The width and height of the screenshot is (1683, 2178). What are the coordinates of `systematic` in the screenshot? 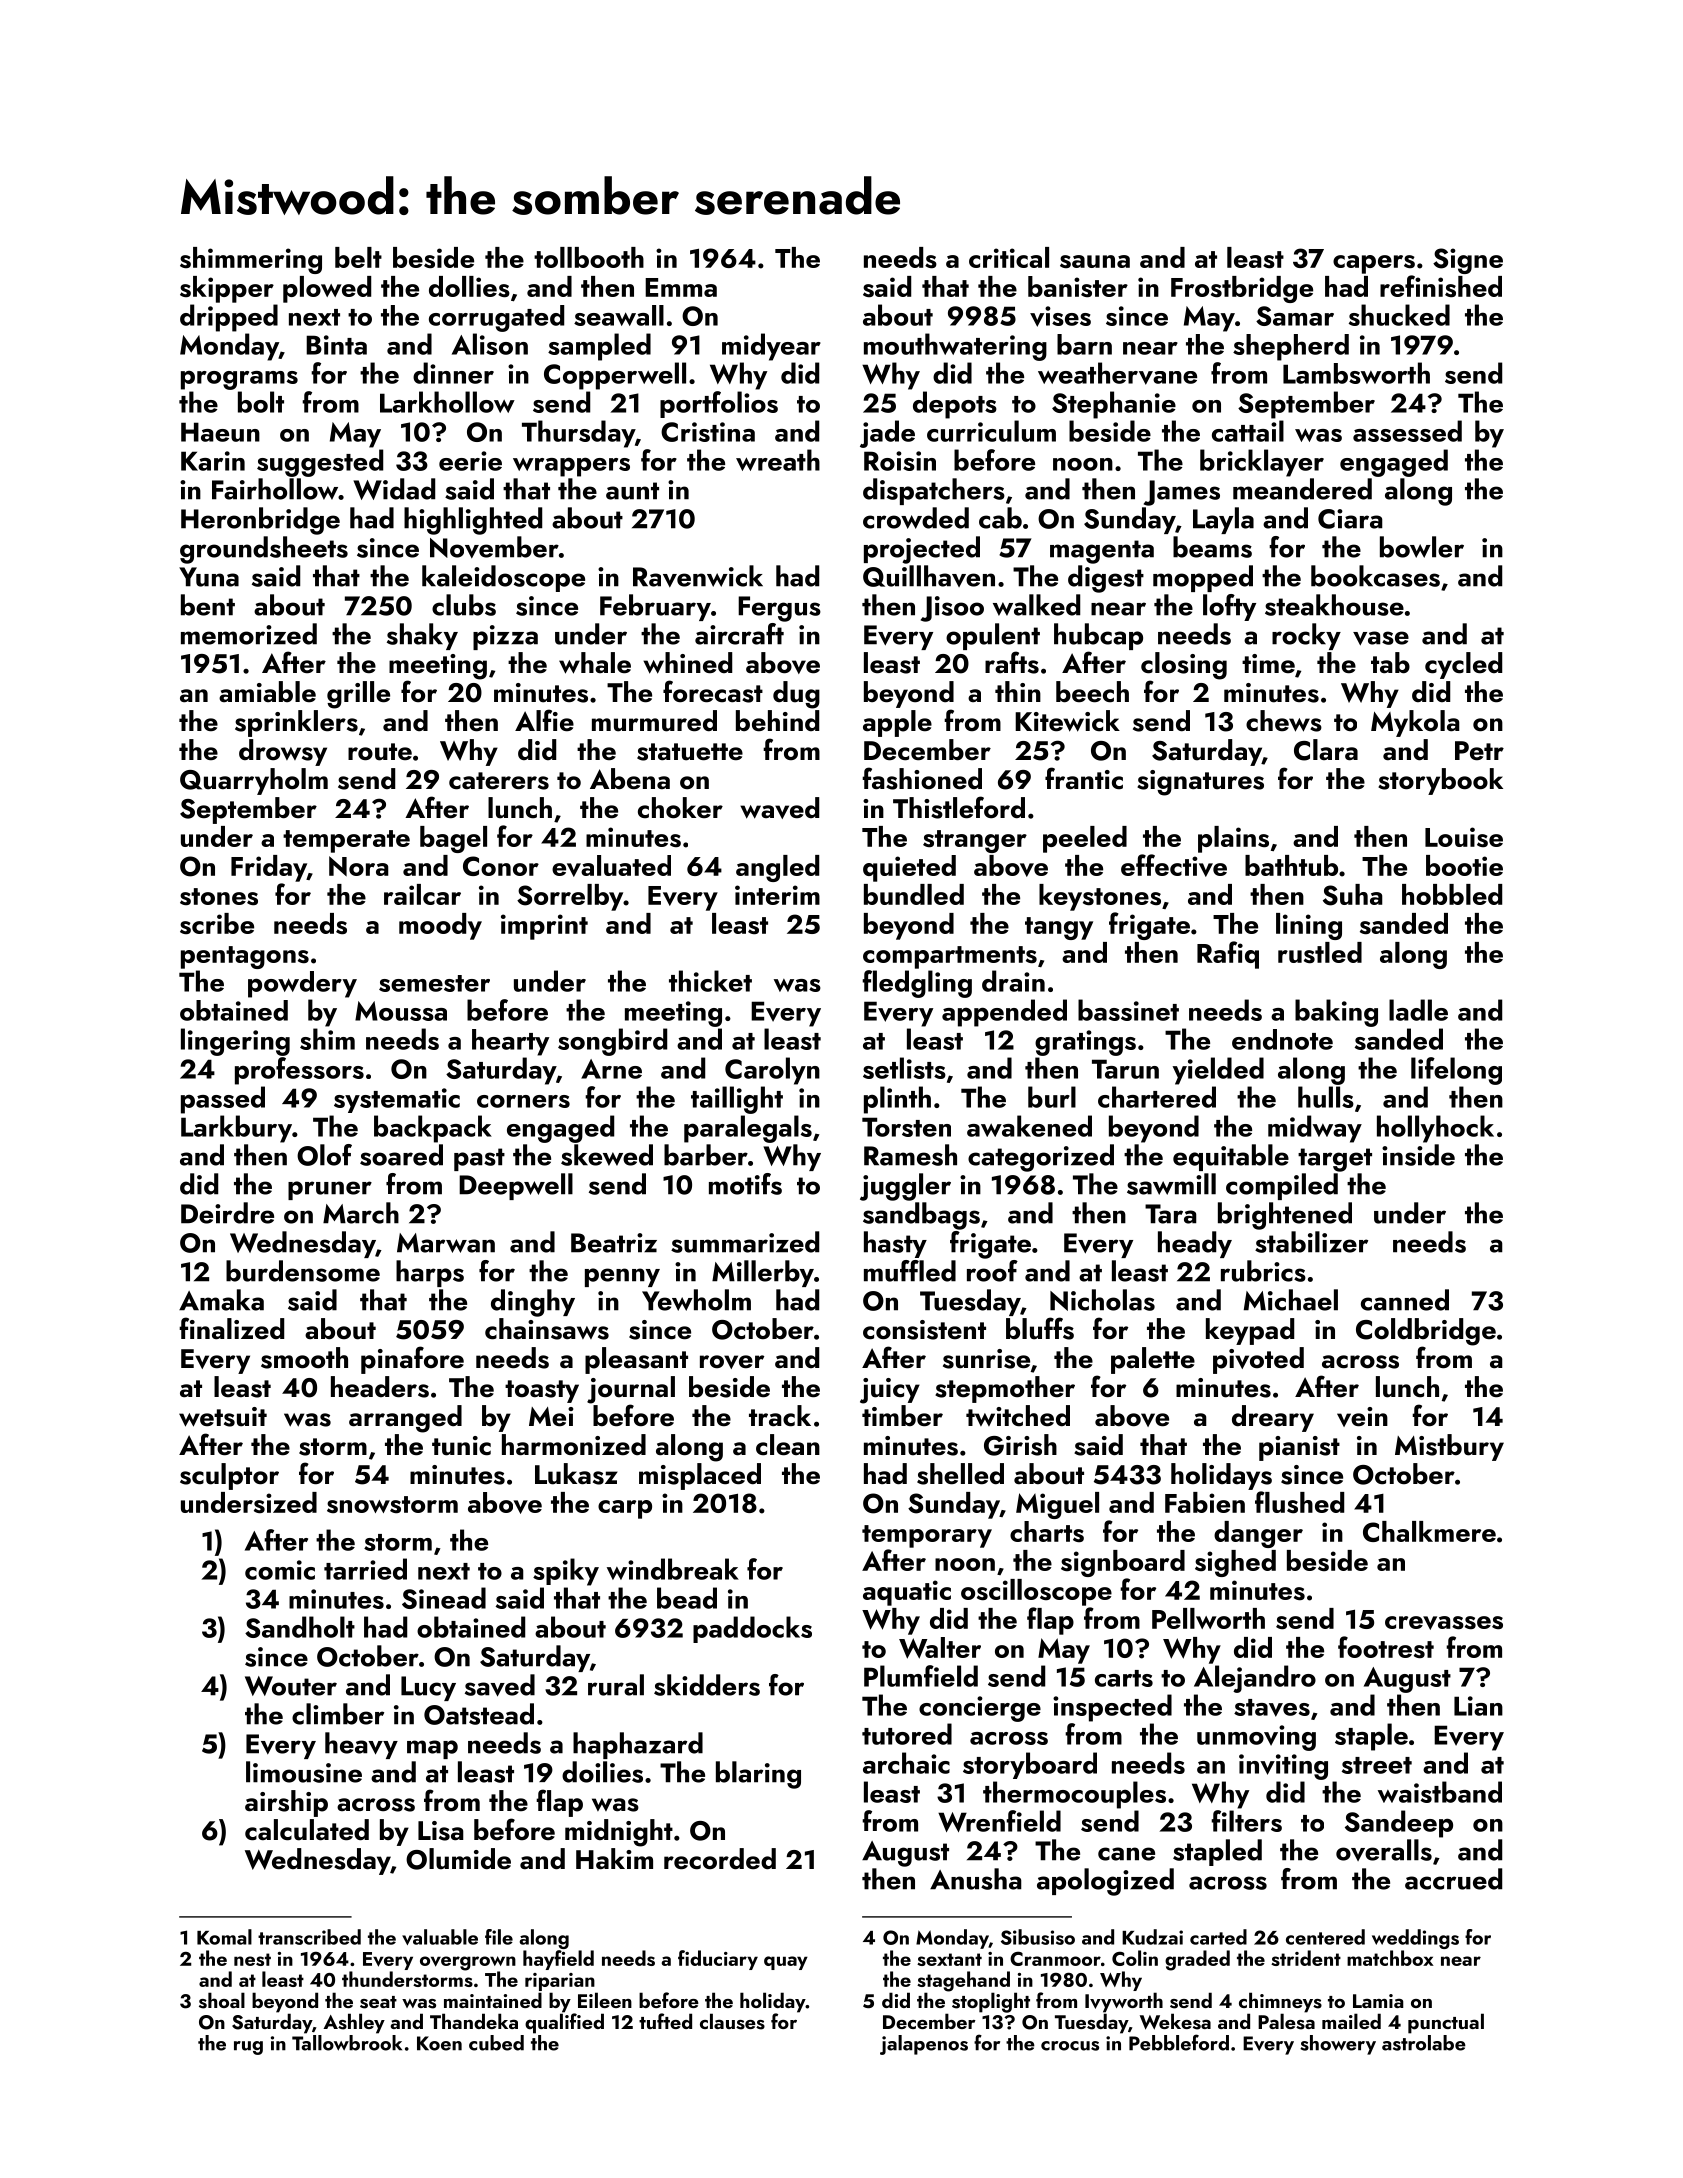 It's located at (397, 1100).
